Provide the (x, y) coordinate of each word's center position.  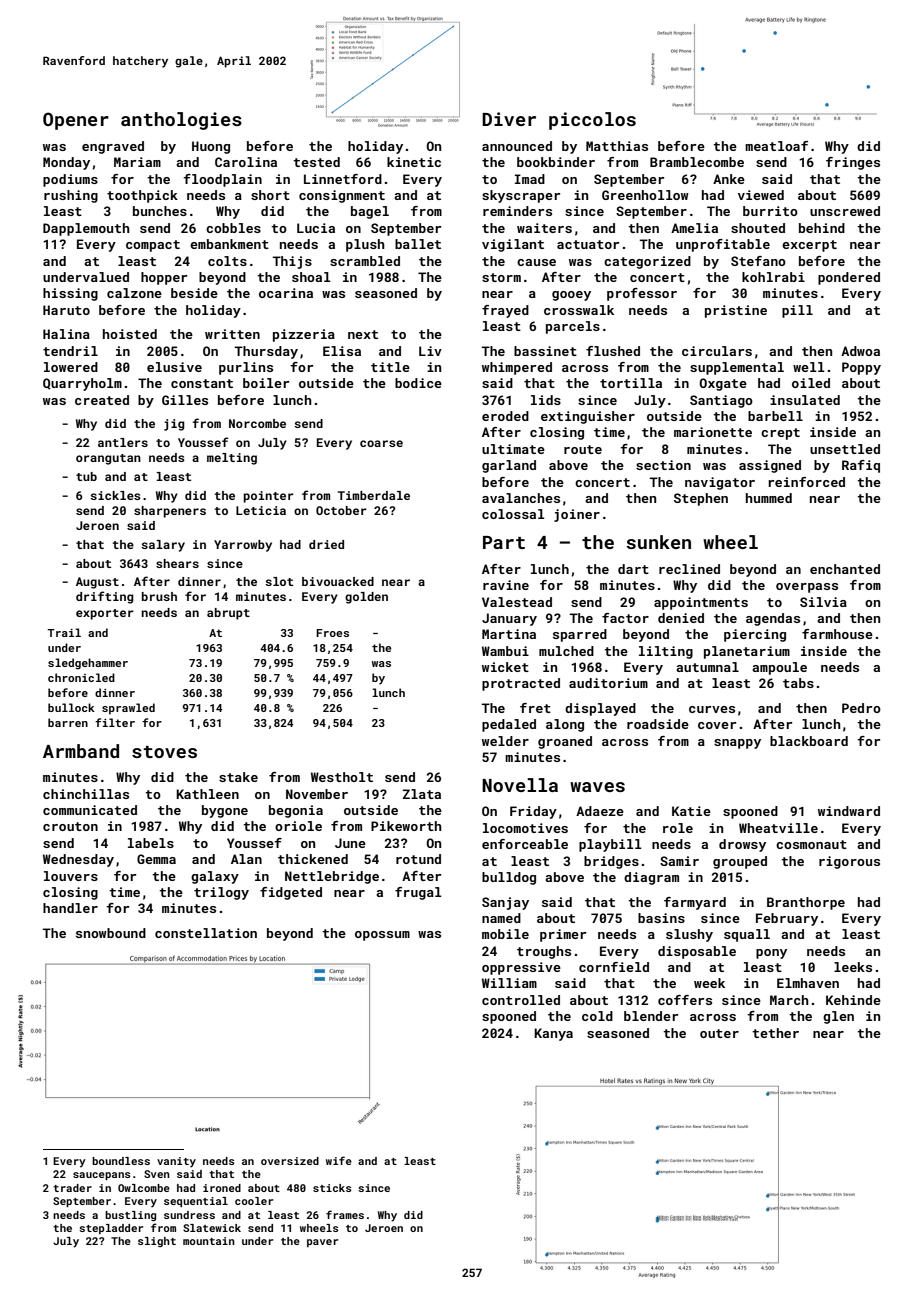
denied (681, 618)
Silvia (823, 602)
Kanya (553, 1034)
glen (838, 1017)
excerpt (809, 246)
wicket (505, 667)
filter (115, 722)
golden (366, 598)
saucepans (102, 1176)
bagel (370, 212)
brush (159, 596)
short (270, 195)
